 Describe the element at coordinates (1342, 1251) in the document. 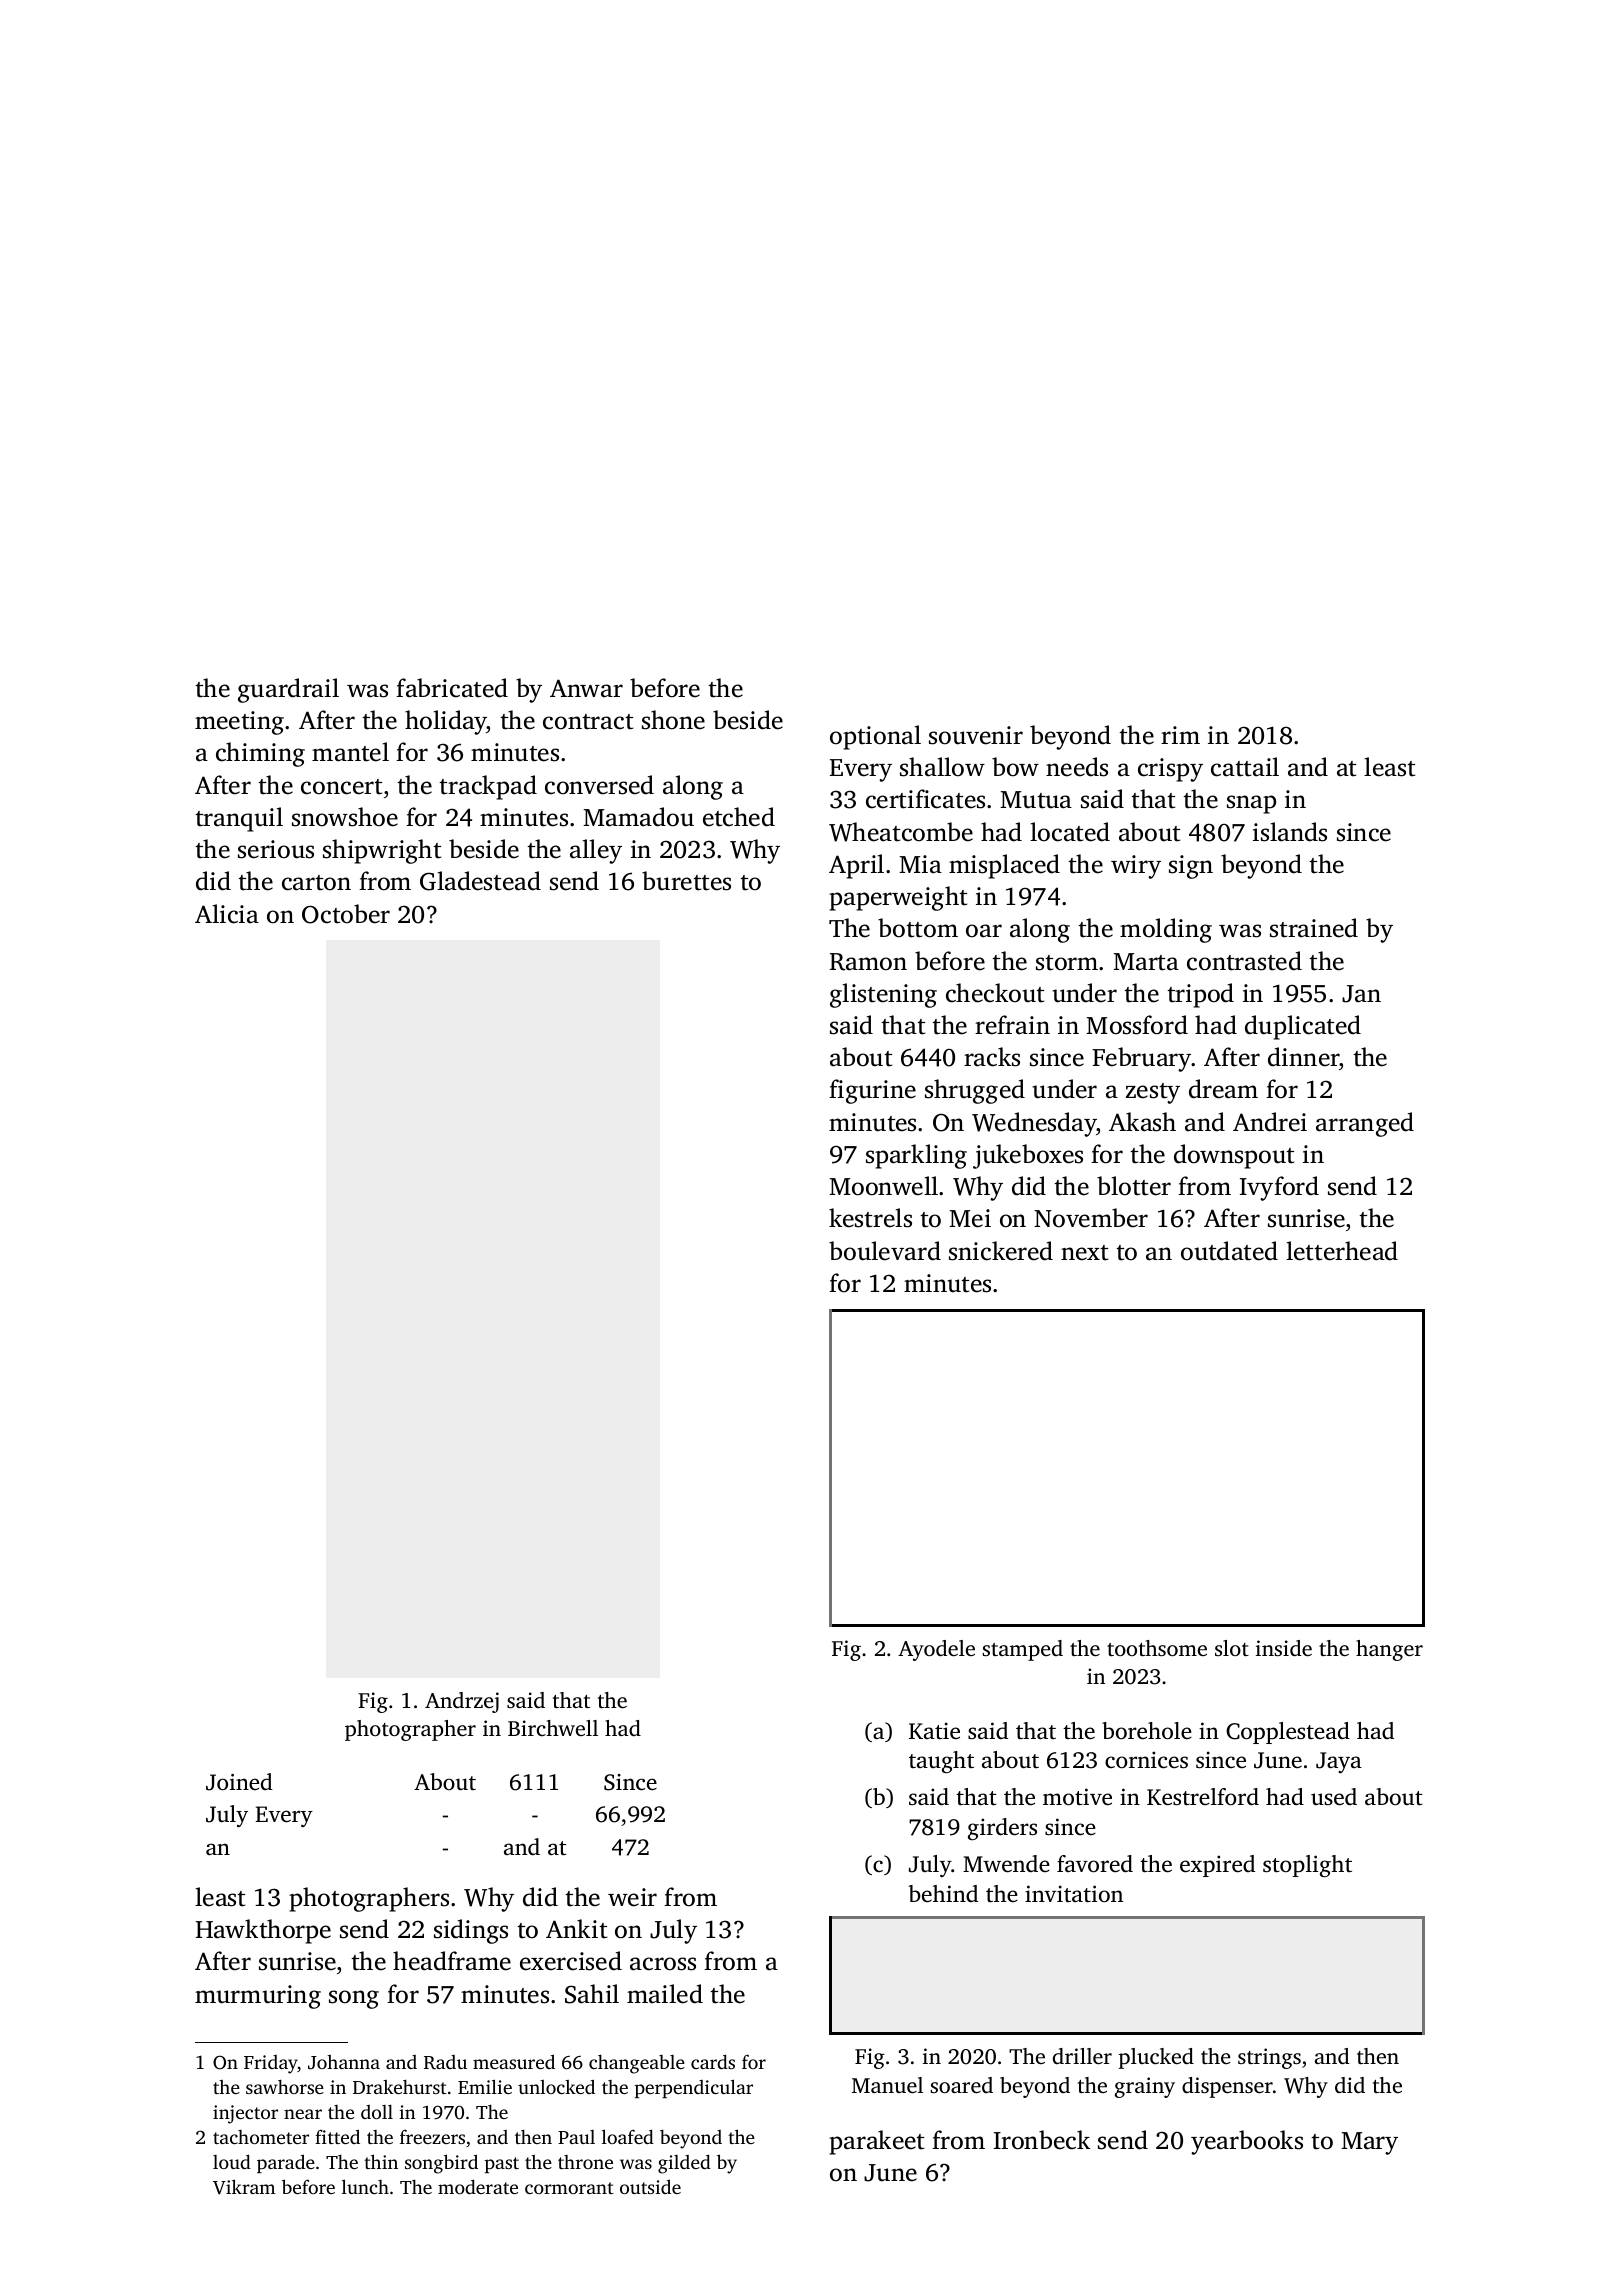

I see `letterhead` at that location.
